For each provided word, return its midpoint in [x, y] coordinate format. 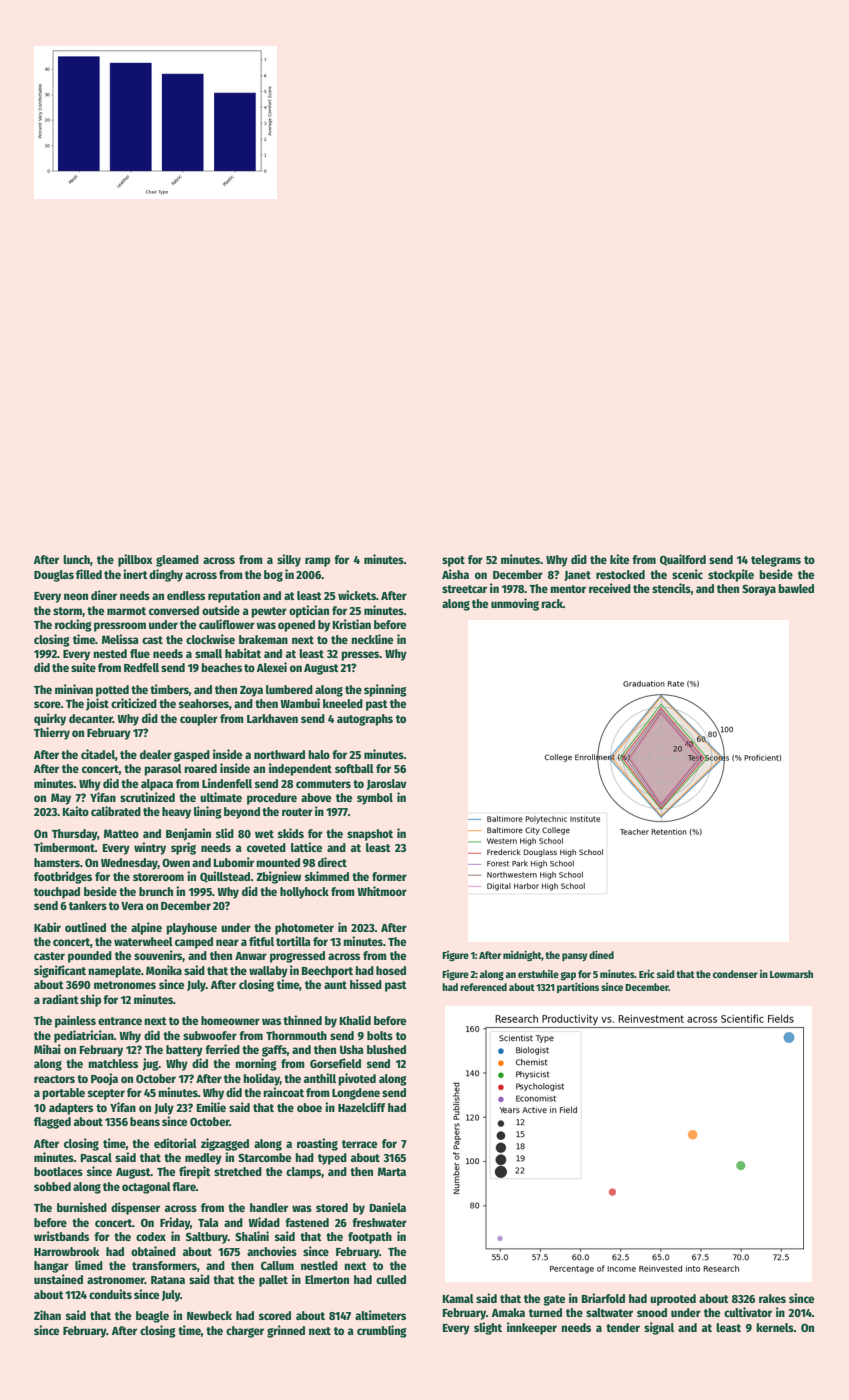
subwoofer [210, 1035]
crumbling [382, 1331]
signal [659, 1328]
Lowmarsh [791, 974]
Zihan [47, 1315]
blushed [386, 1049]
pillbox [135, 560]
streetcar [464, 589]
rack [552, 603]
